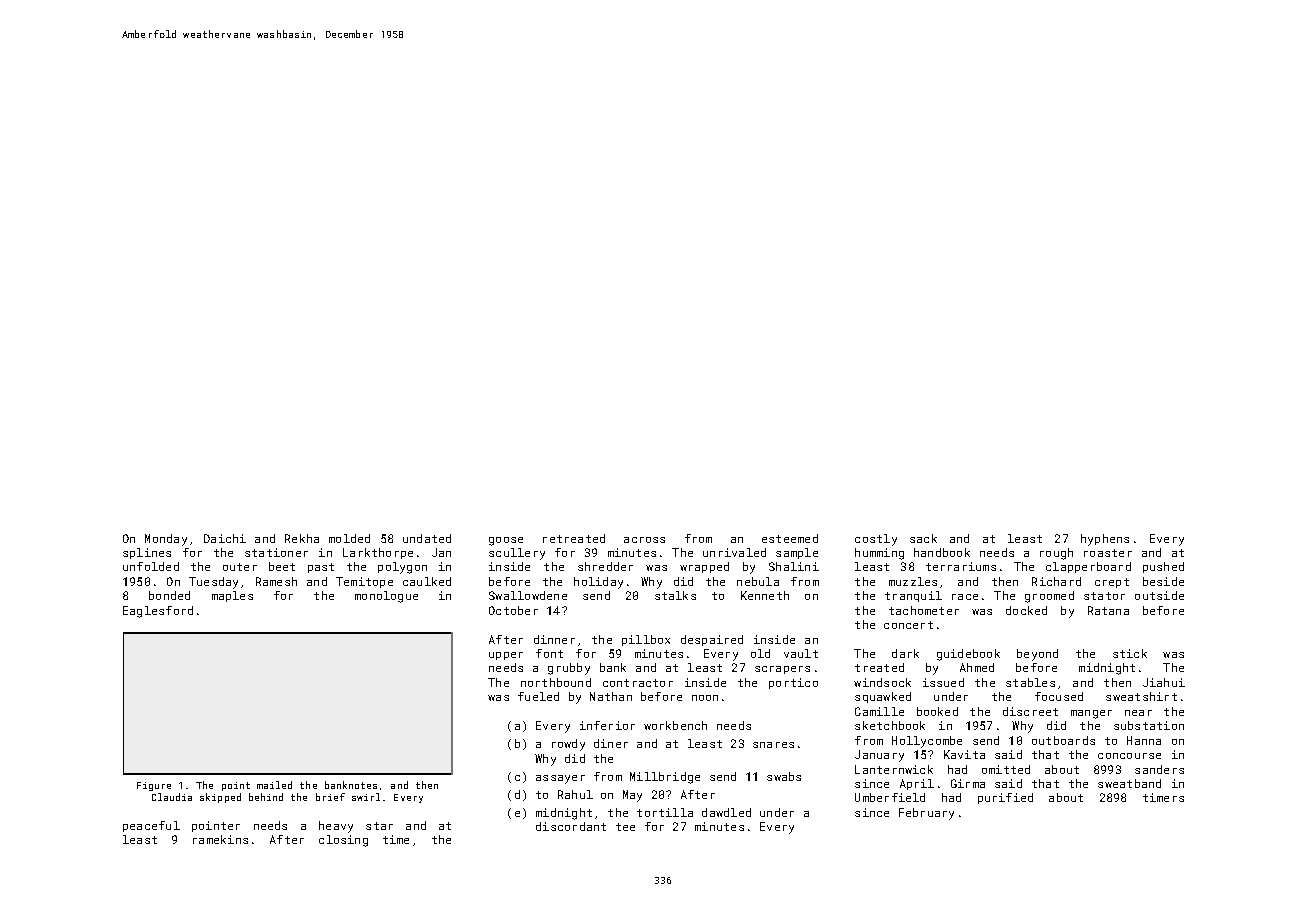 This page has width=1308, height=924. What do you see at coordinates (166, 540) in the page?
I see `Monday` at bounding box center [166, 540].
